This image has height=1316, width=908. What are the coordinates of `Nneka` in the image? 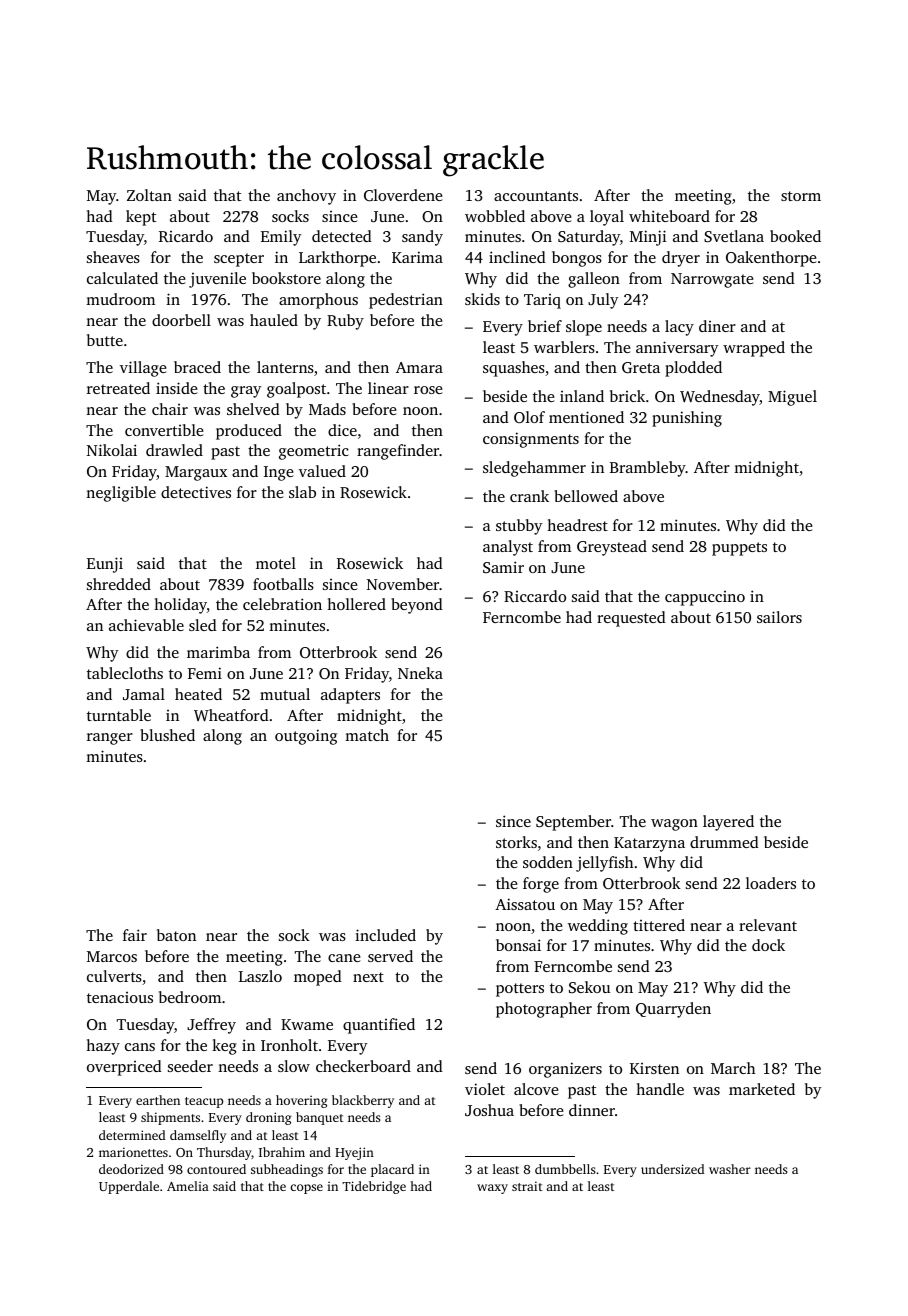 It's located at (420, 673).
